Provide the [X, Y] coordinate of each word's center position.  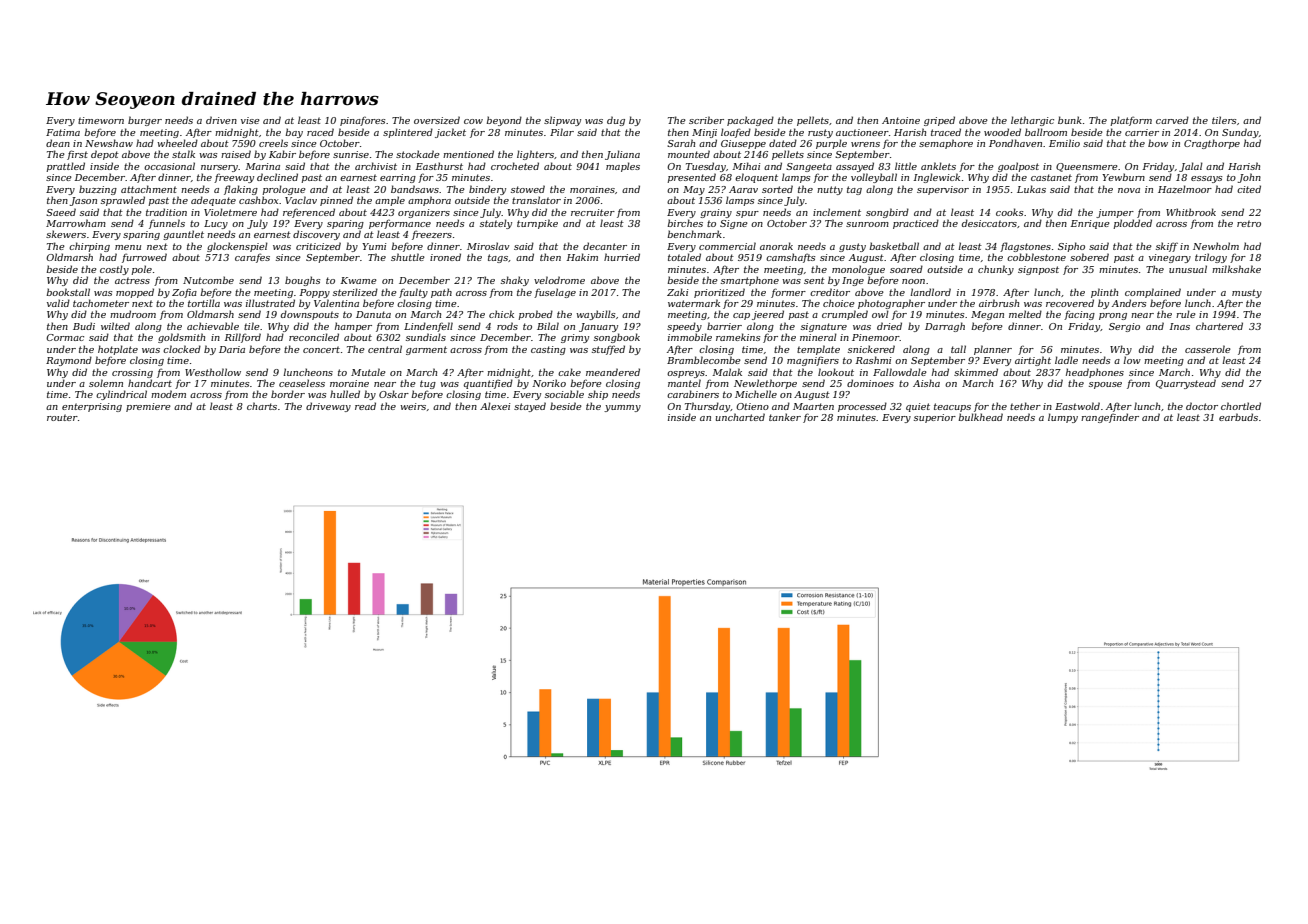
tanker [785, 417]
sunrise [351, 154]
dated [783, 143]
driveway [328, 407]
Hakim [582, 257]
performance [400, 224]
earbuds [1238, 417]
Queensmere [1087, 167]
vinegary [1170, 258]
